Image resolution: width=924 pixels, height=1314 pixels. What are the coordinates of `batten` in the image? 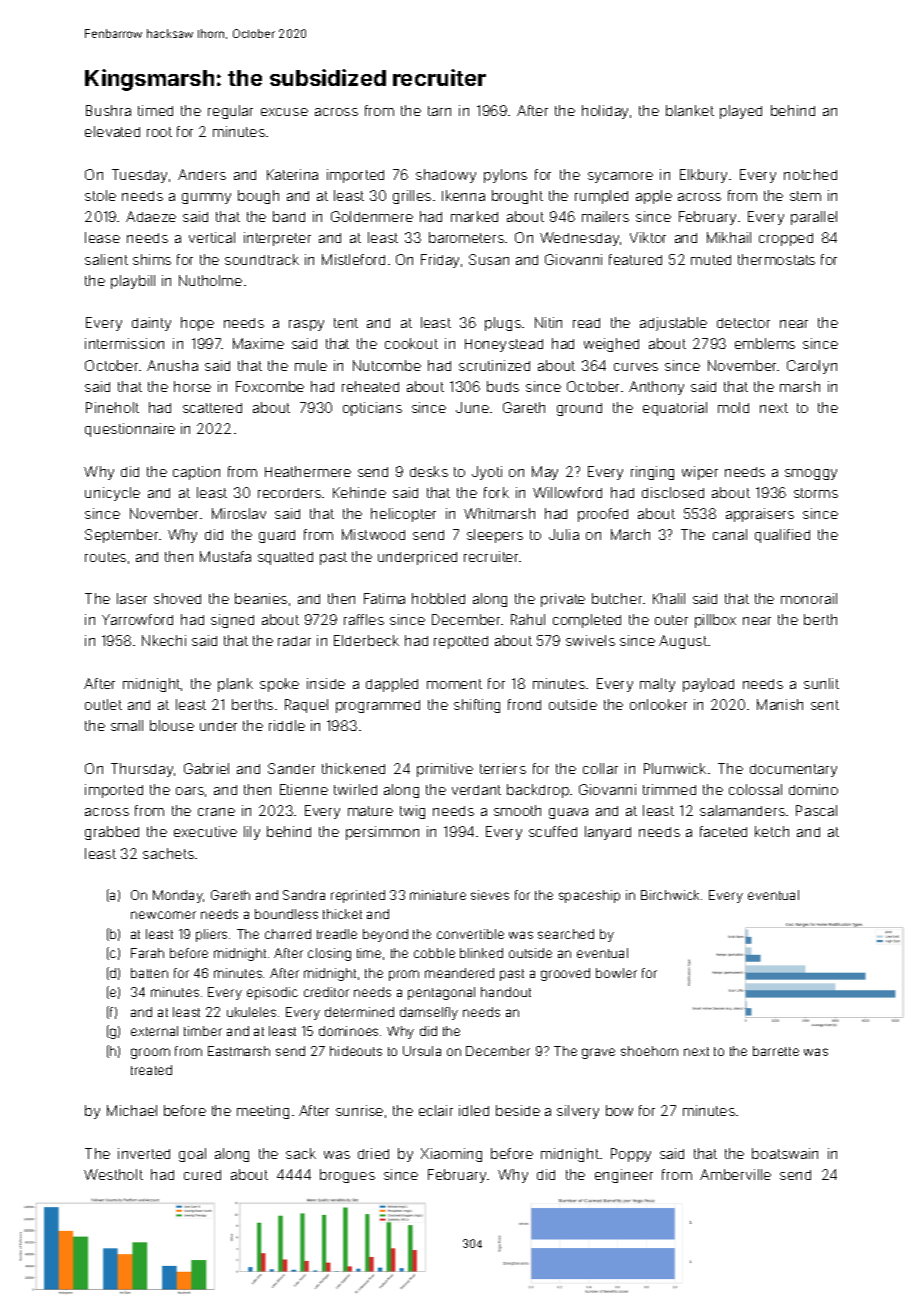 It's located at (149, 973).
